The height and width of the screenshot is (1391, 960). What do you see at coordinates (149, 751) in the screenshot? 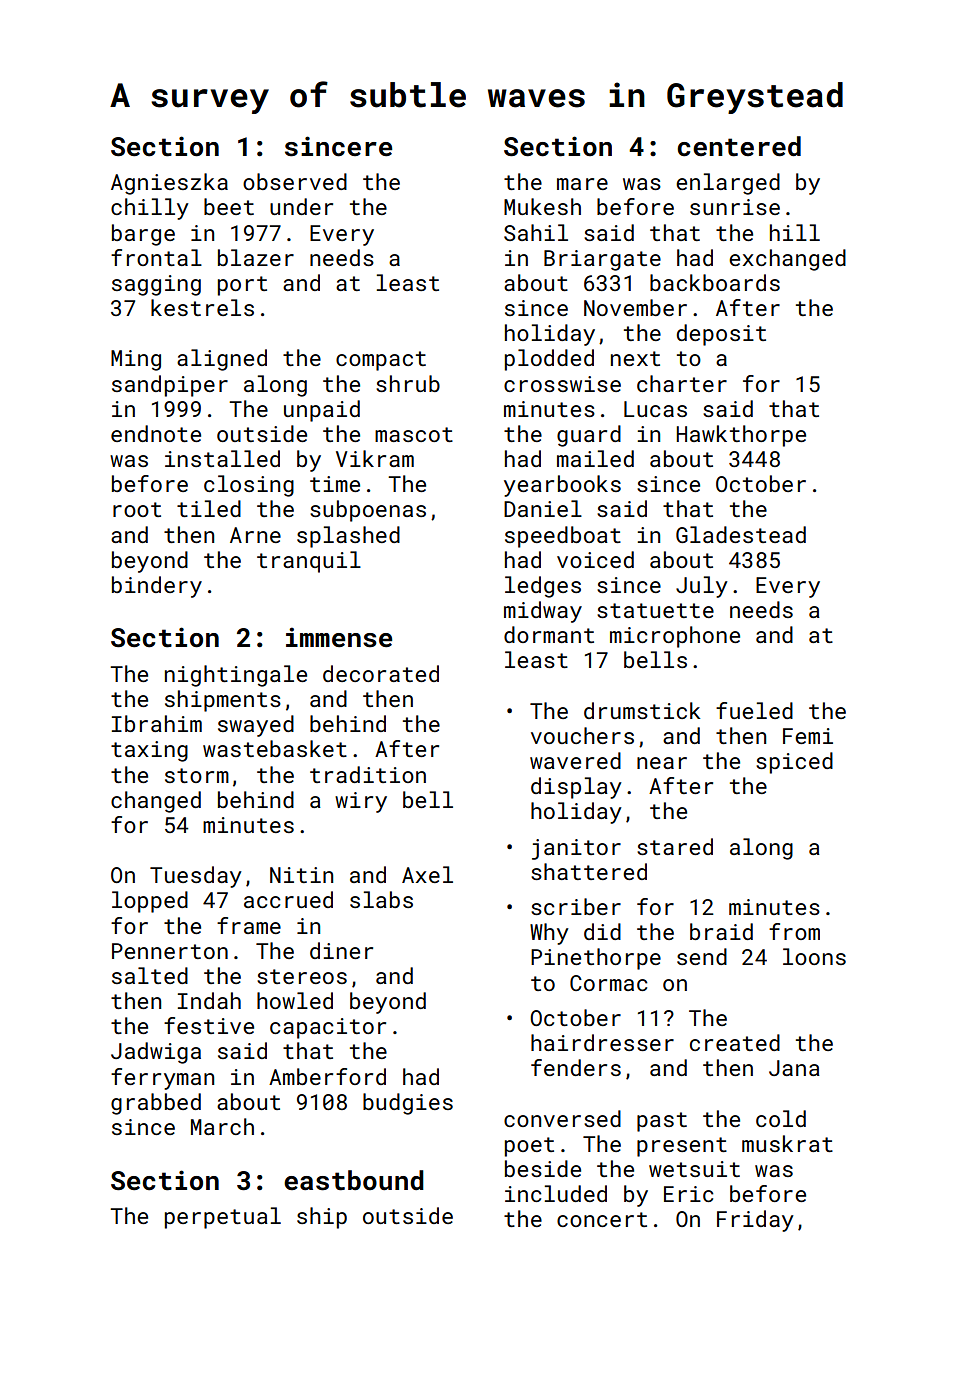
I see `taxing` at bounding box center [149, 751].
